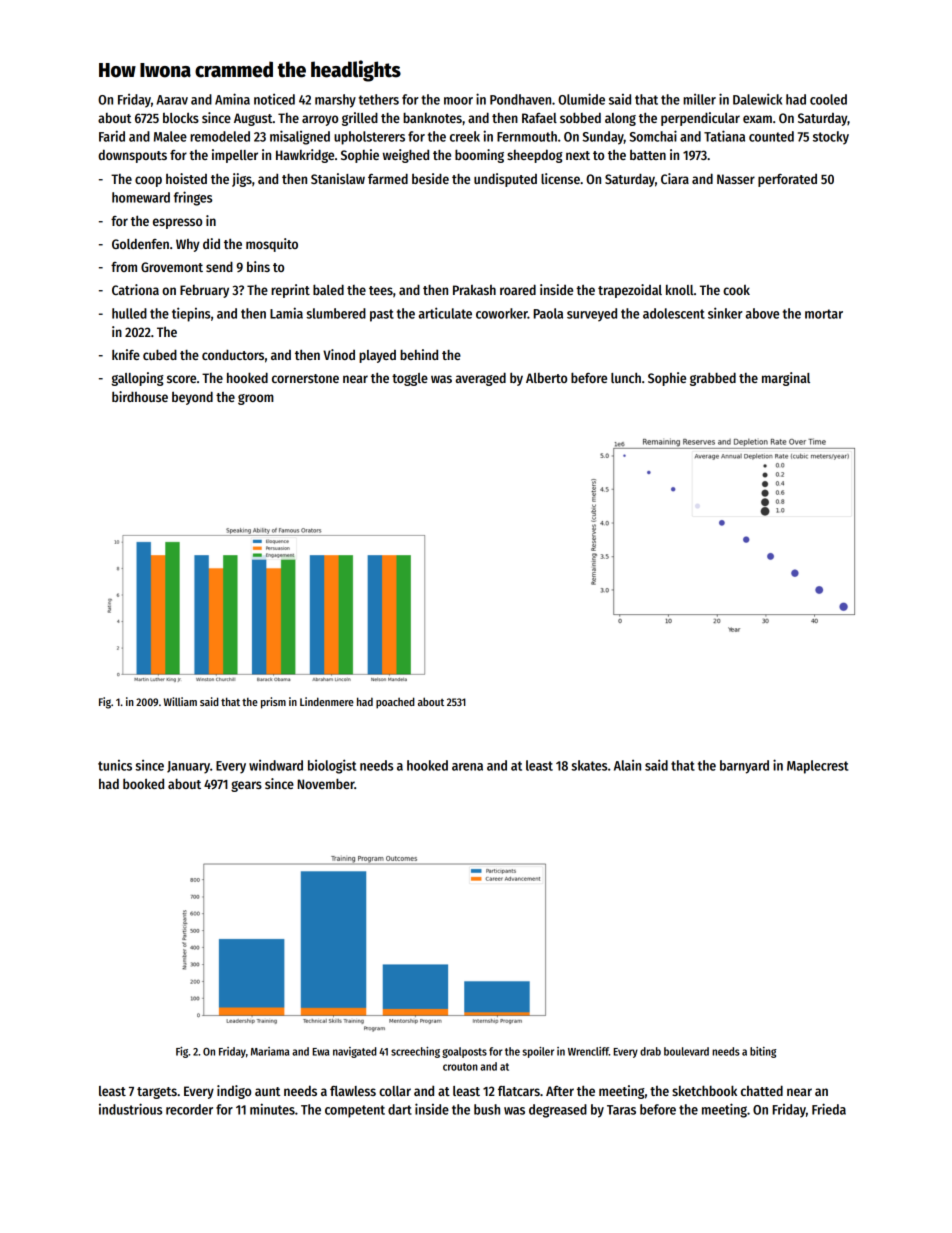 This page has height=1233, width=952. What do you see at coordinates (355, 1111) in the page?
I see `competent` at bounding box center [355, 1111].
